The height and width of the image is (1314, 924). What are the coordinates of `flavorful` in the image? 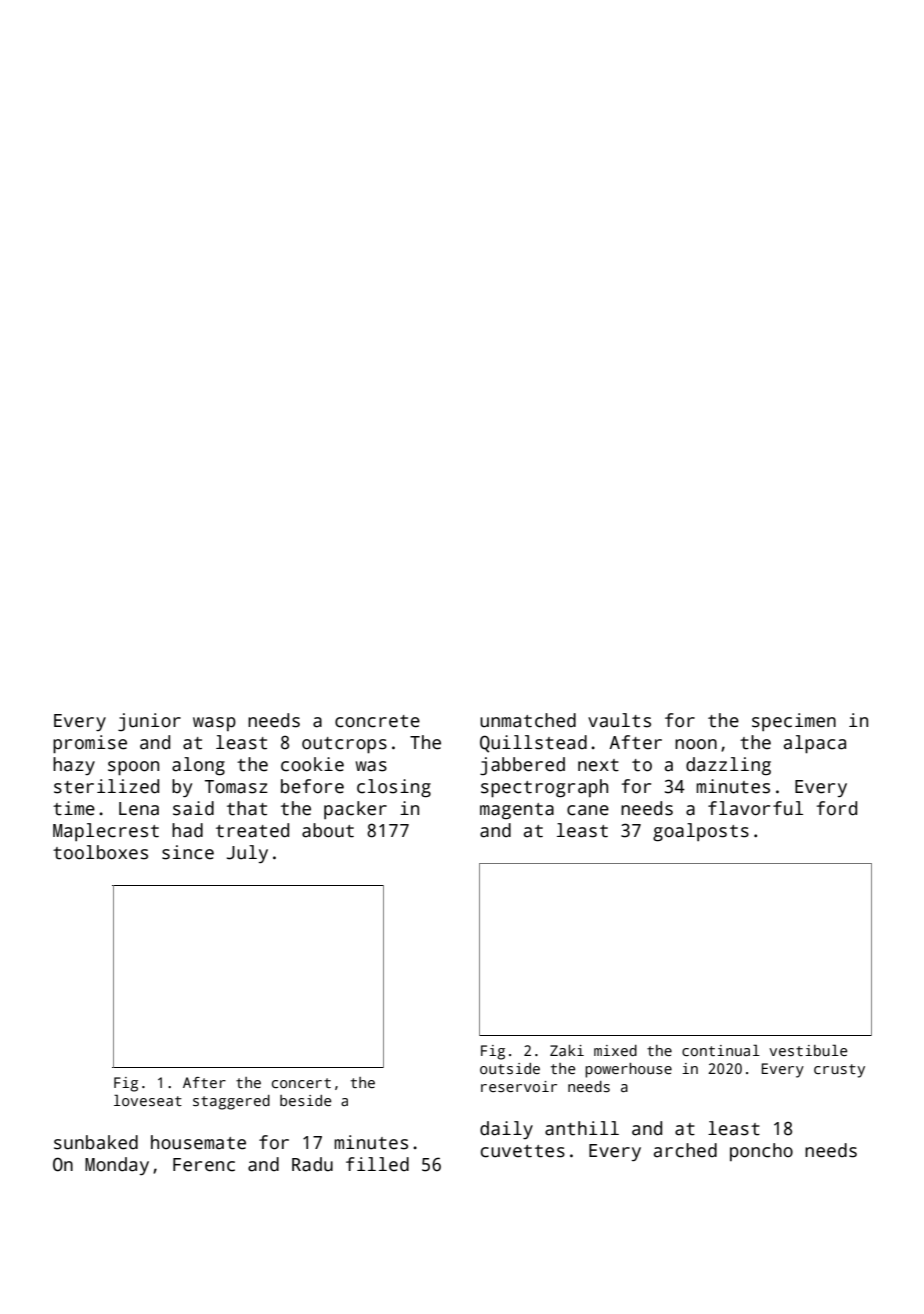 It's located at (755, 808).
